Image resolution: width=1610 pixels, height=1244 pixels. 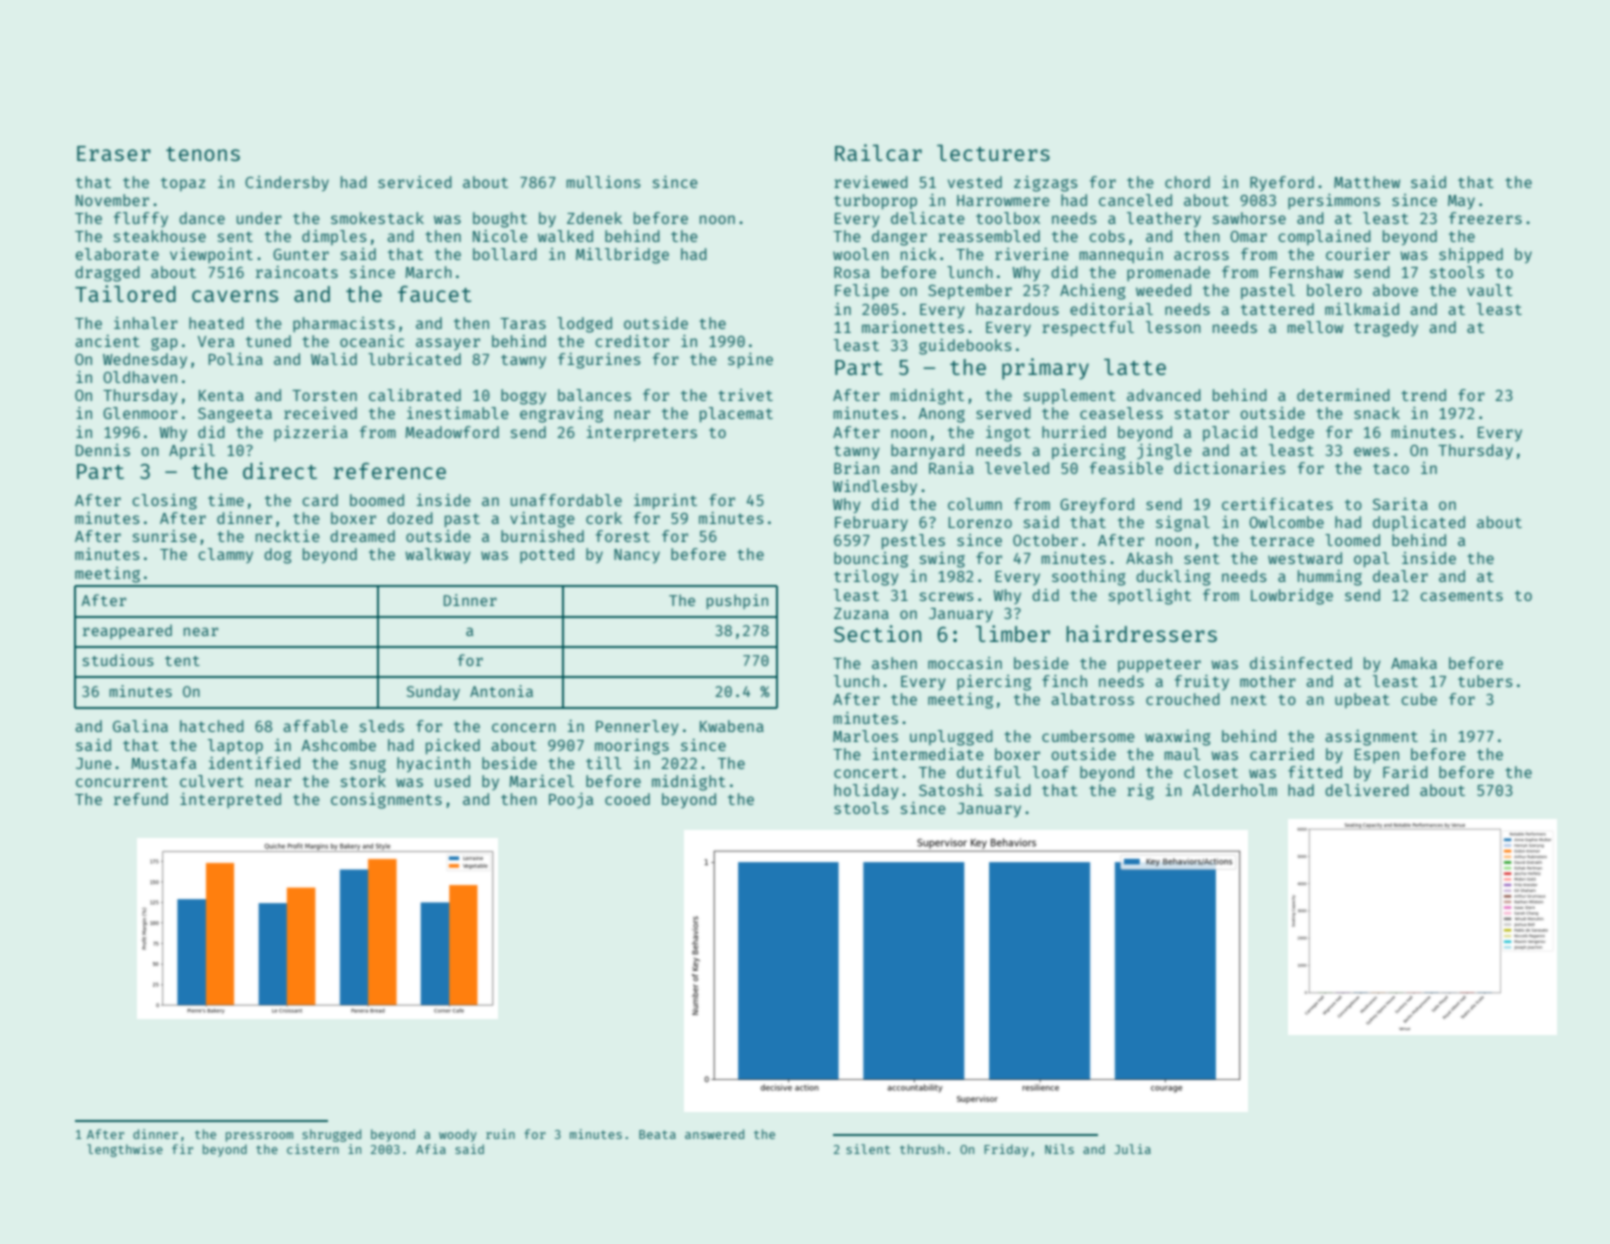 I want to click on lengthwise, so click(x=125, y=1150).
